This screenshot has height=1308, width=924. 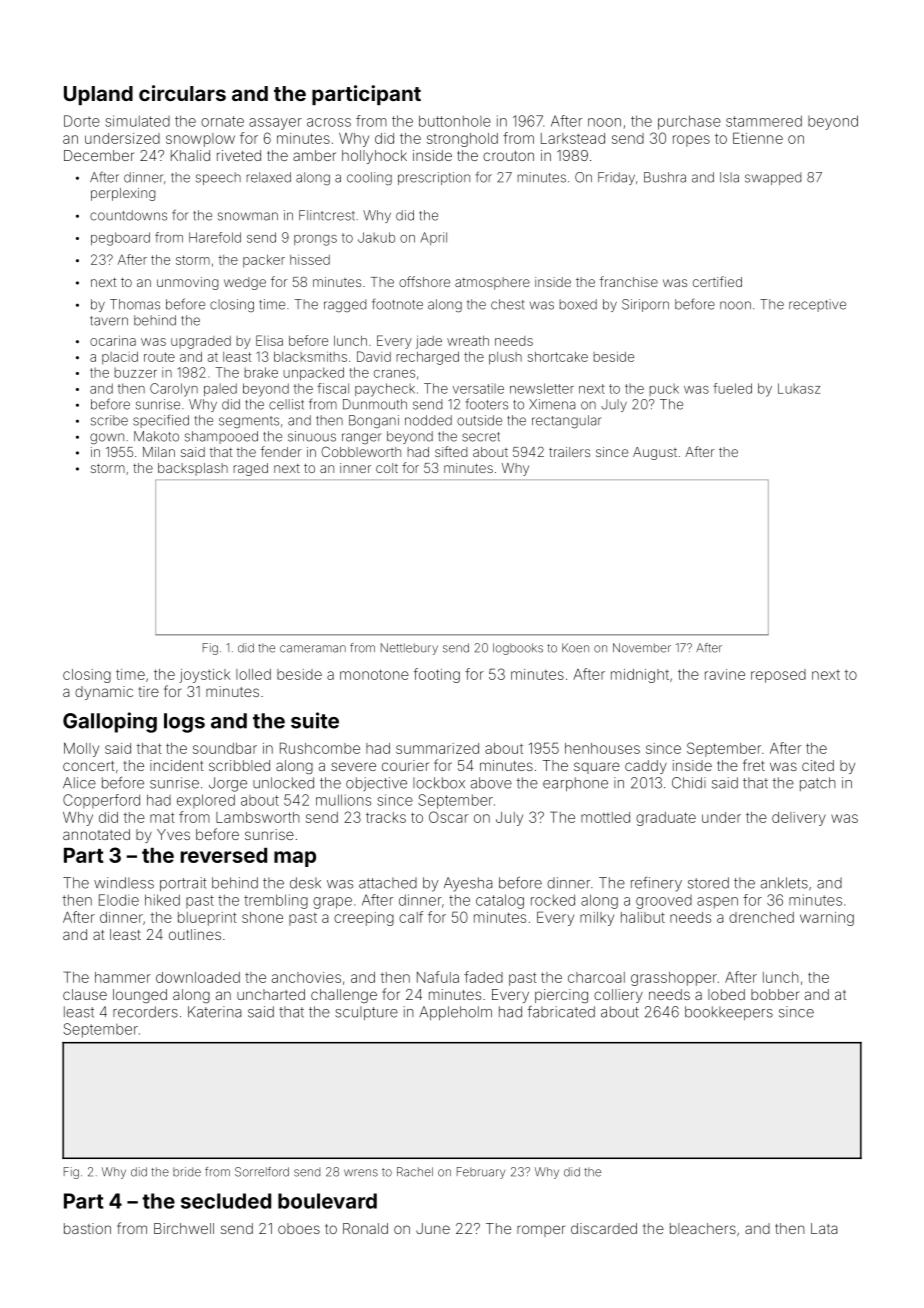 I want to click on colt, so click(x=387, y=468).
